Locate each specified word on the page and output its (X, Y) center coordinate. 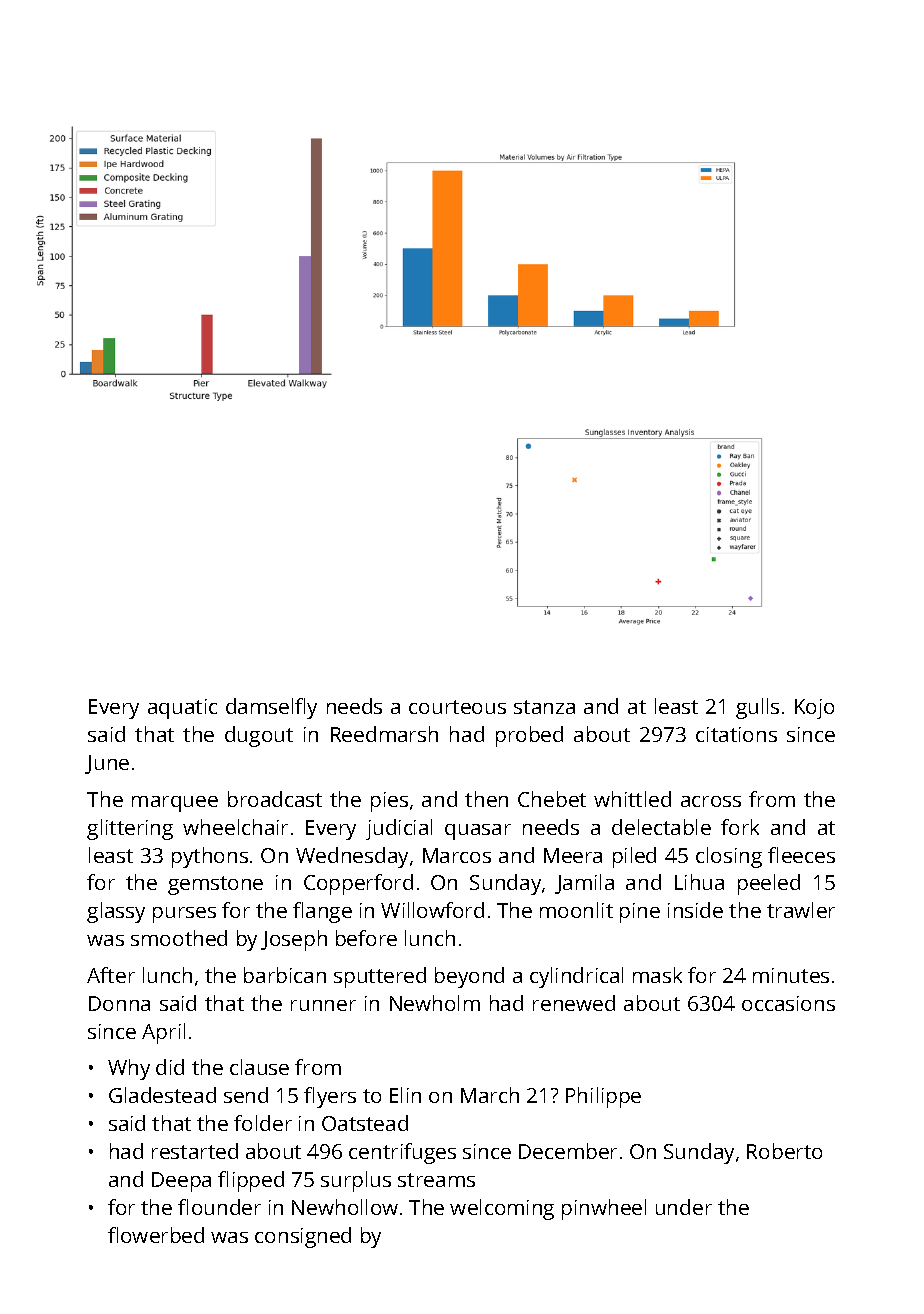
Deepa (181, 1182)
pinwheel (604, 1209)
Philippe (603, 1097)
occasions (788, 1003)
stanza (544, 707)
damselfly (271, 708)
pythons (210, 857)
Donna (119, 1003)
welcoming (502, 1209)
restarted (195, 1151)
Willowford (432, 910)
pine (640, 913)
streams (436, 1180)
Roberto (784, 1151)
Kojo (814, 709)
